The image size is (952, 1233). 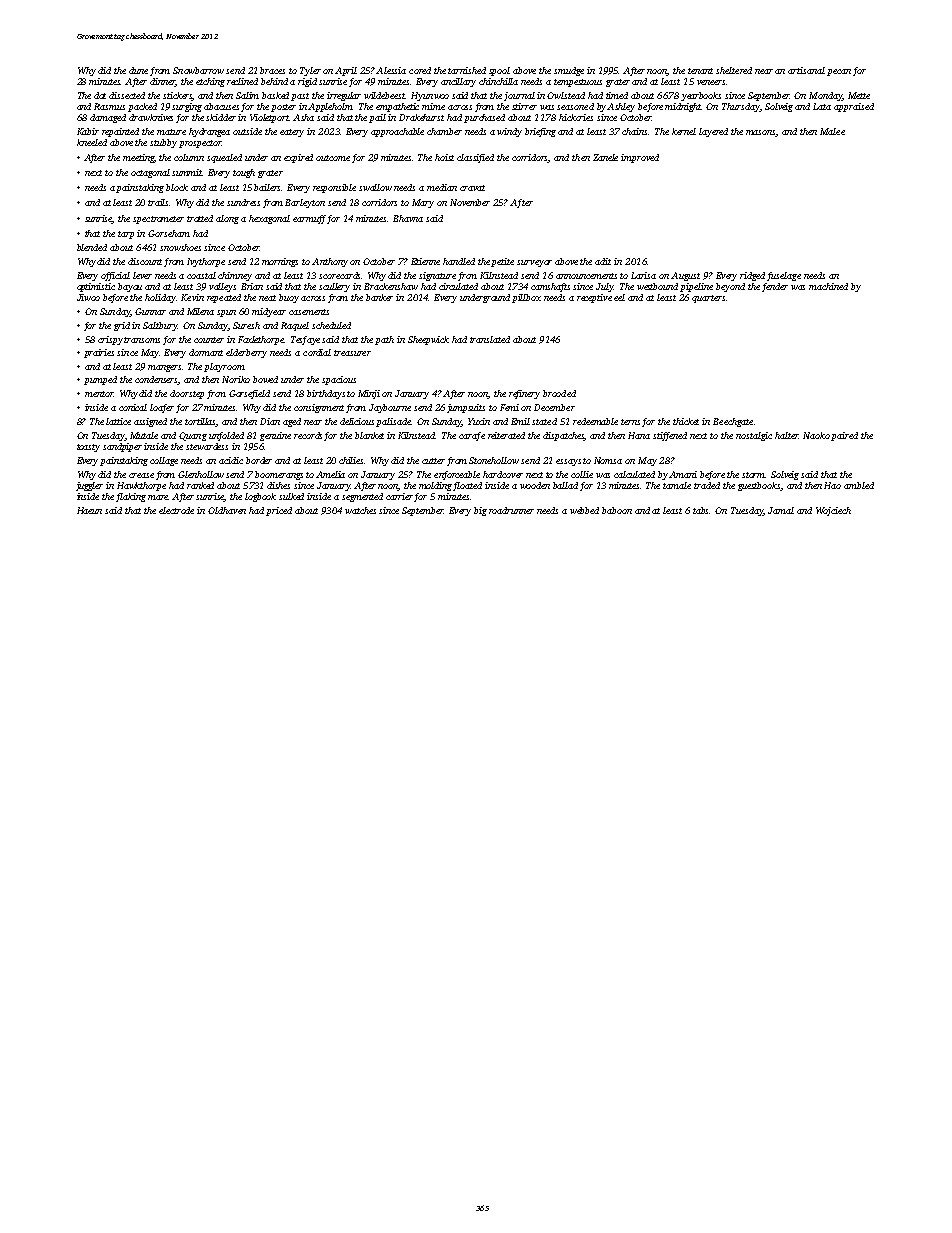 What do you see at coordinates (499, 71) in the screenshot?
I see `spool` at bounding box center [499, 71].
